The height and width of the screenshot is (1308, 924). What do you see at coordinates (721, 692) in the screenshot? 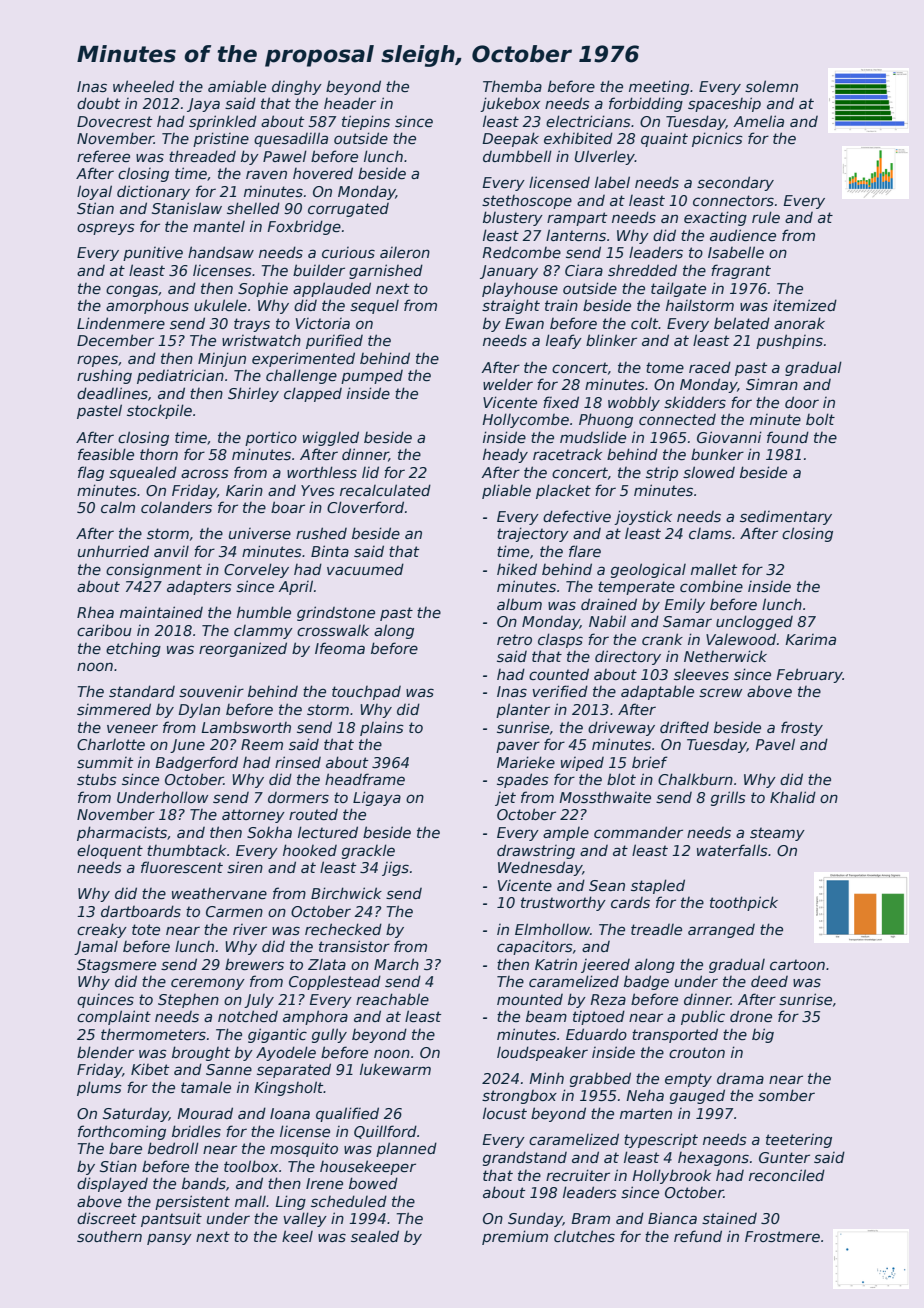
I see `screw` at bounding box center [721, 692].
